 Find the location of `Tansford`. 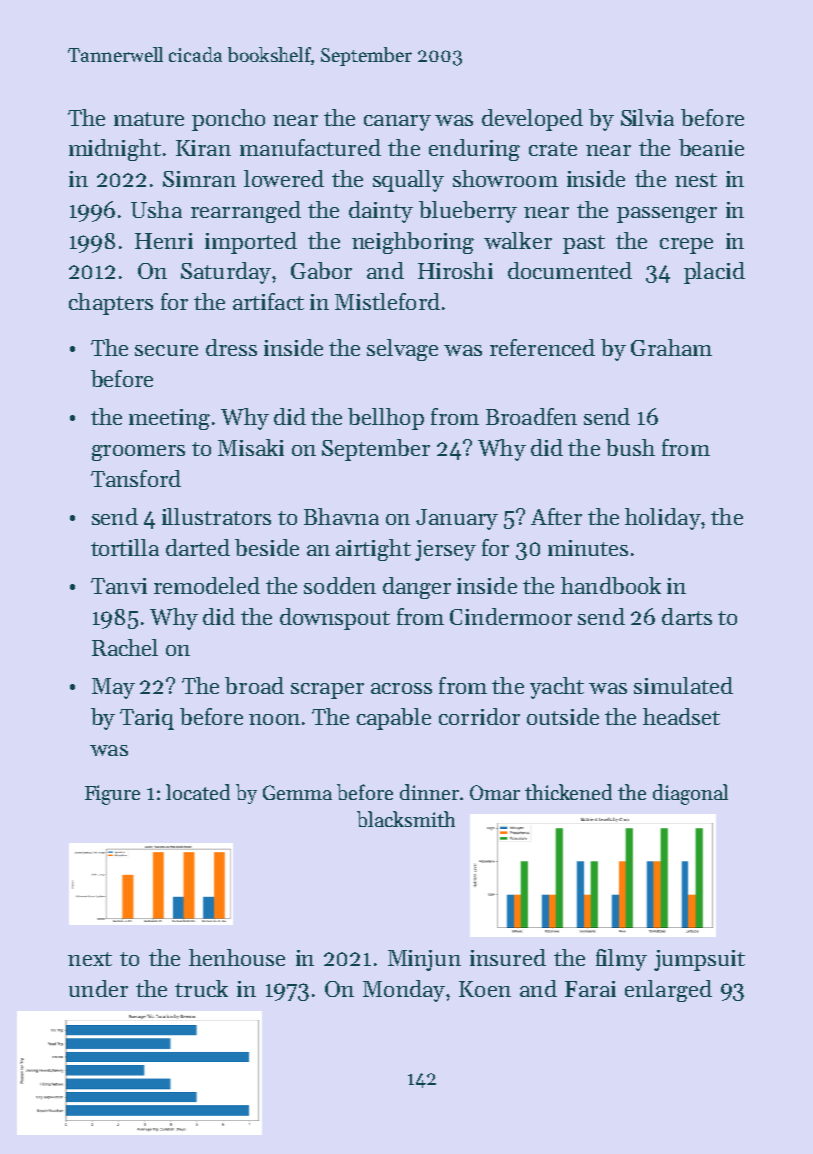

Tansford is located at coordinates (136, 478).
